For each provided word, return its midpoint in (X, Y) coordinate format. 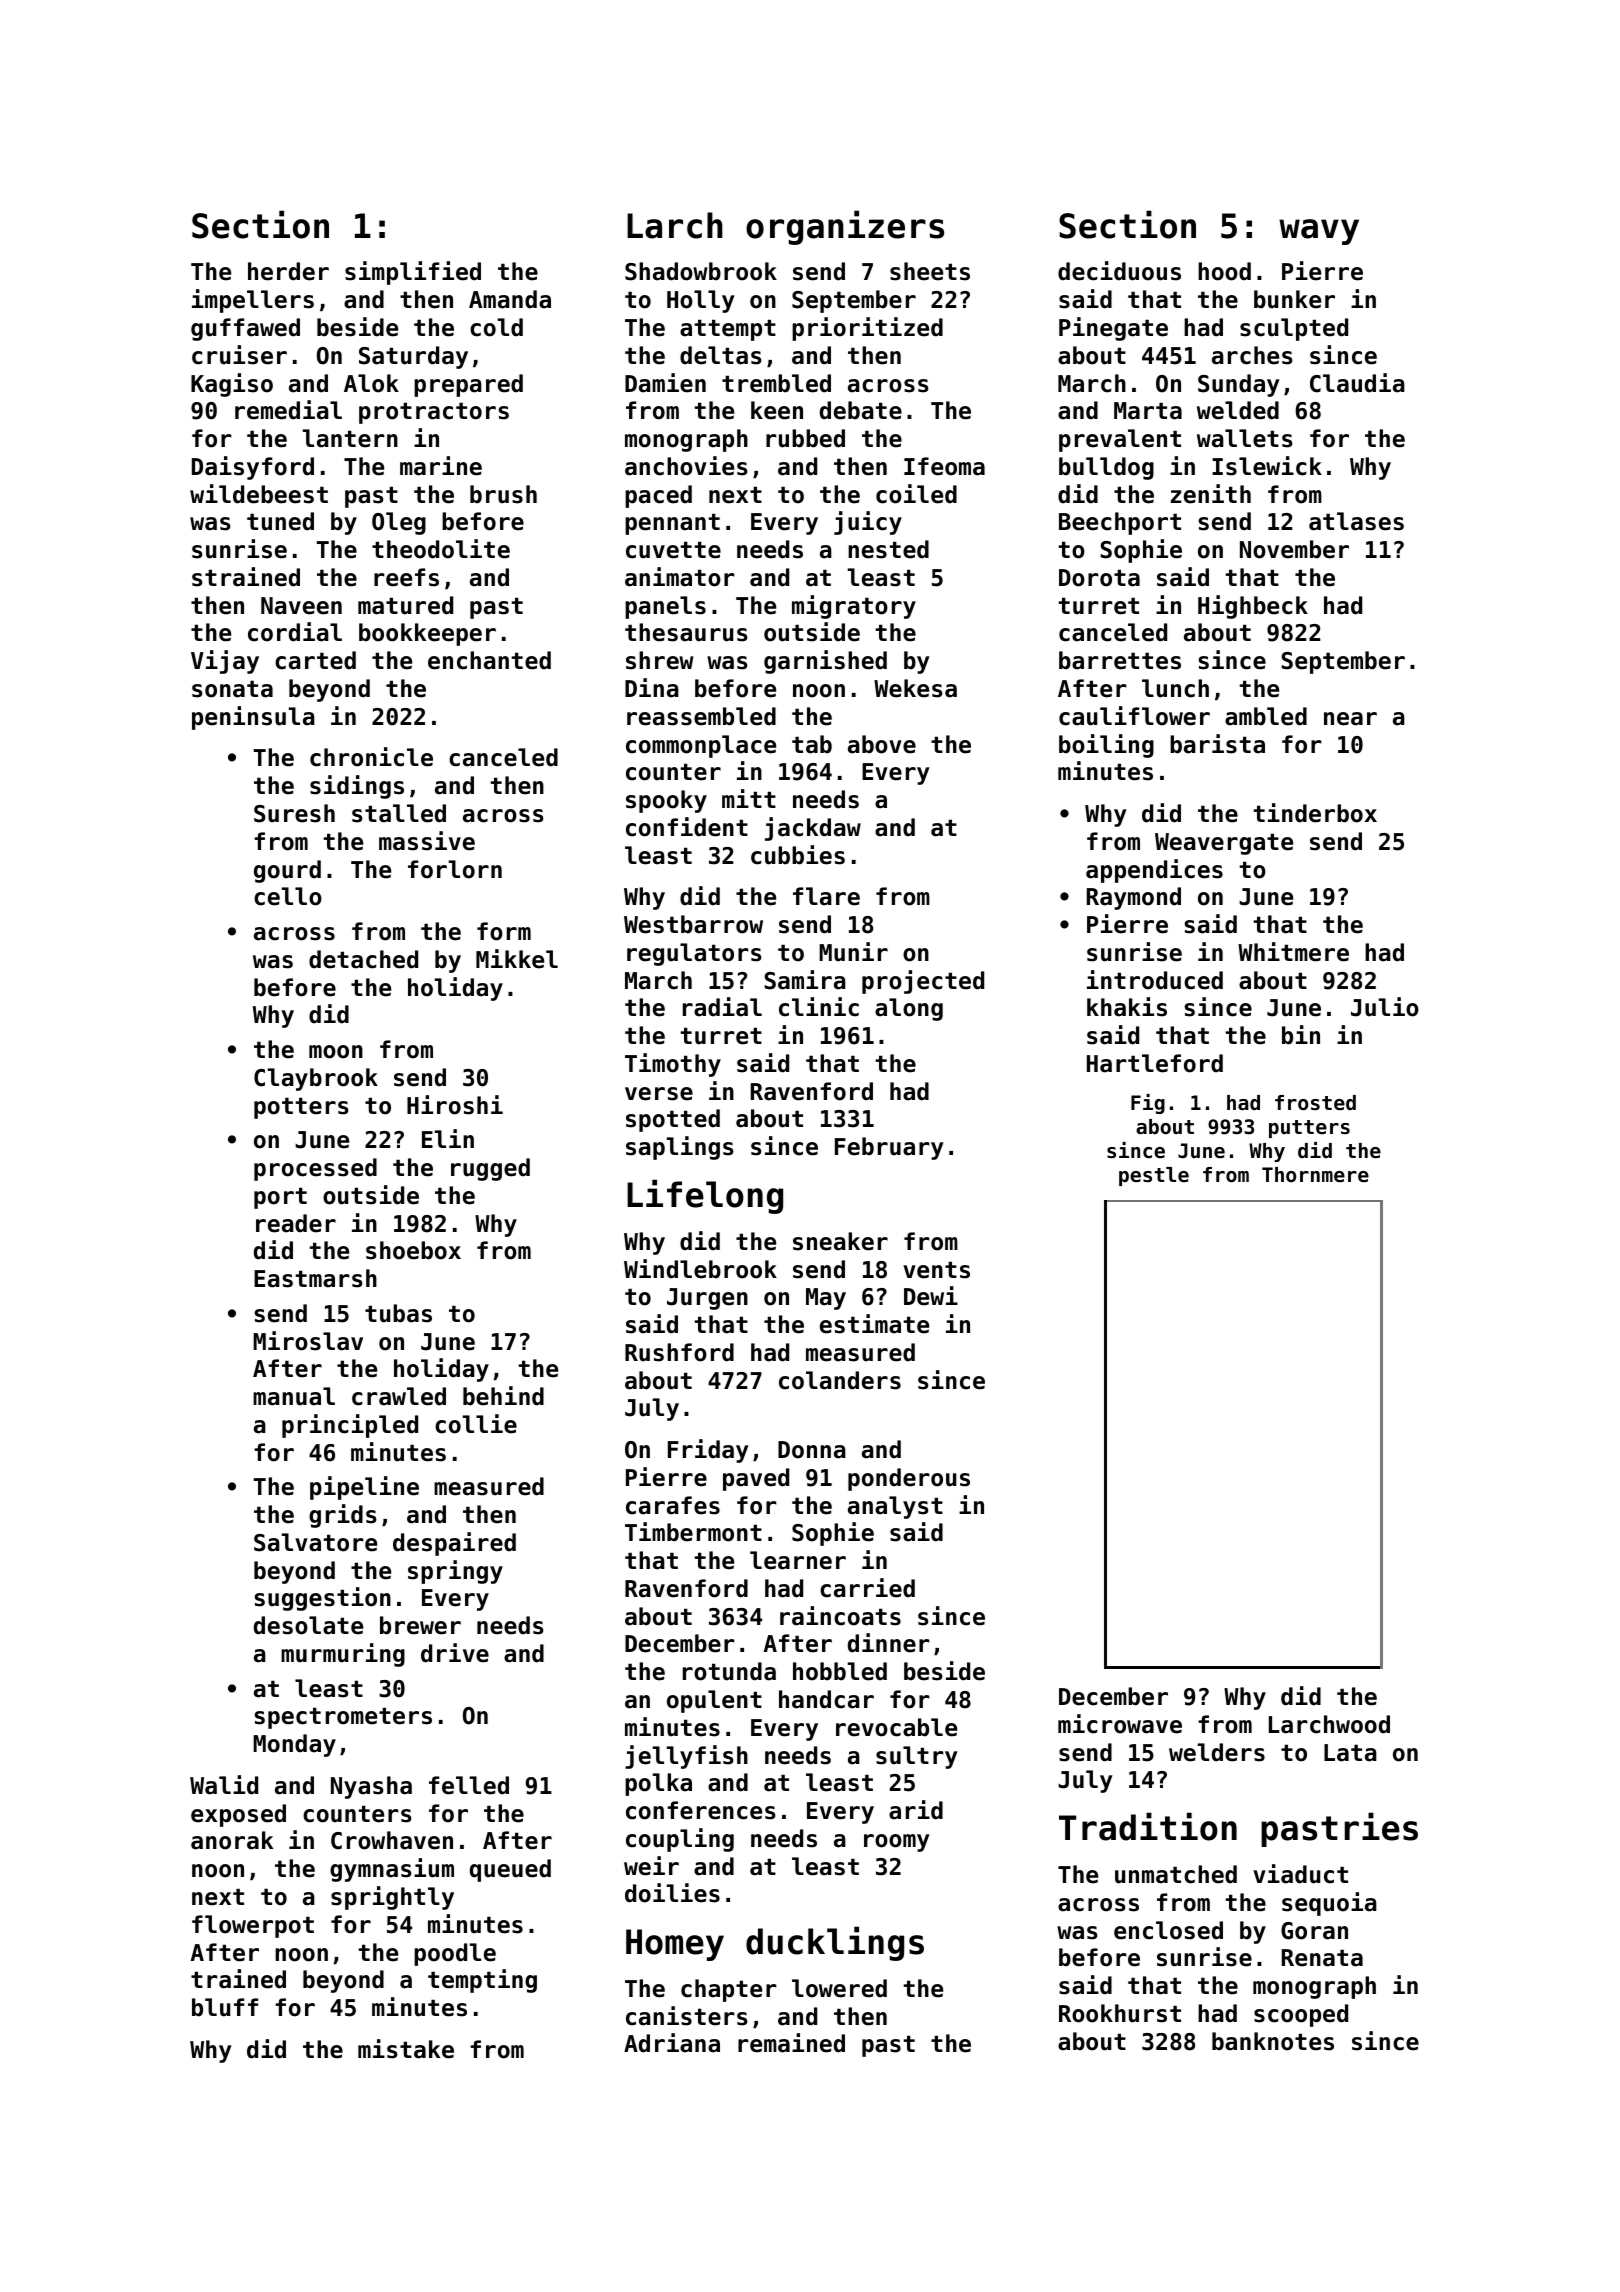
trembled (776, 383)
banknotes (1273, 2041)
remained (791, 2043)
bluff (225, 2007)
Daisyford (253, 468)
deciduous (1119, 271)
